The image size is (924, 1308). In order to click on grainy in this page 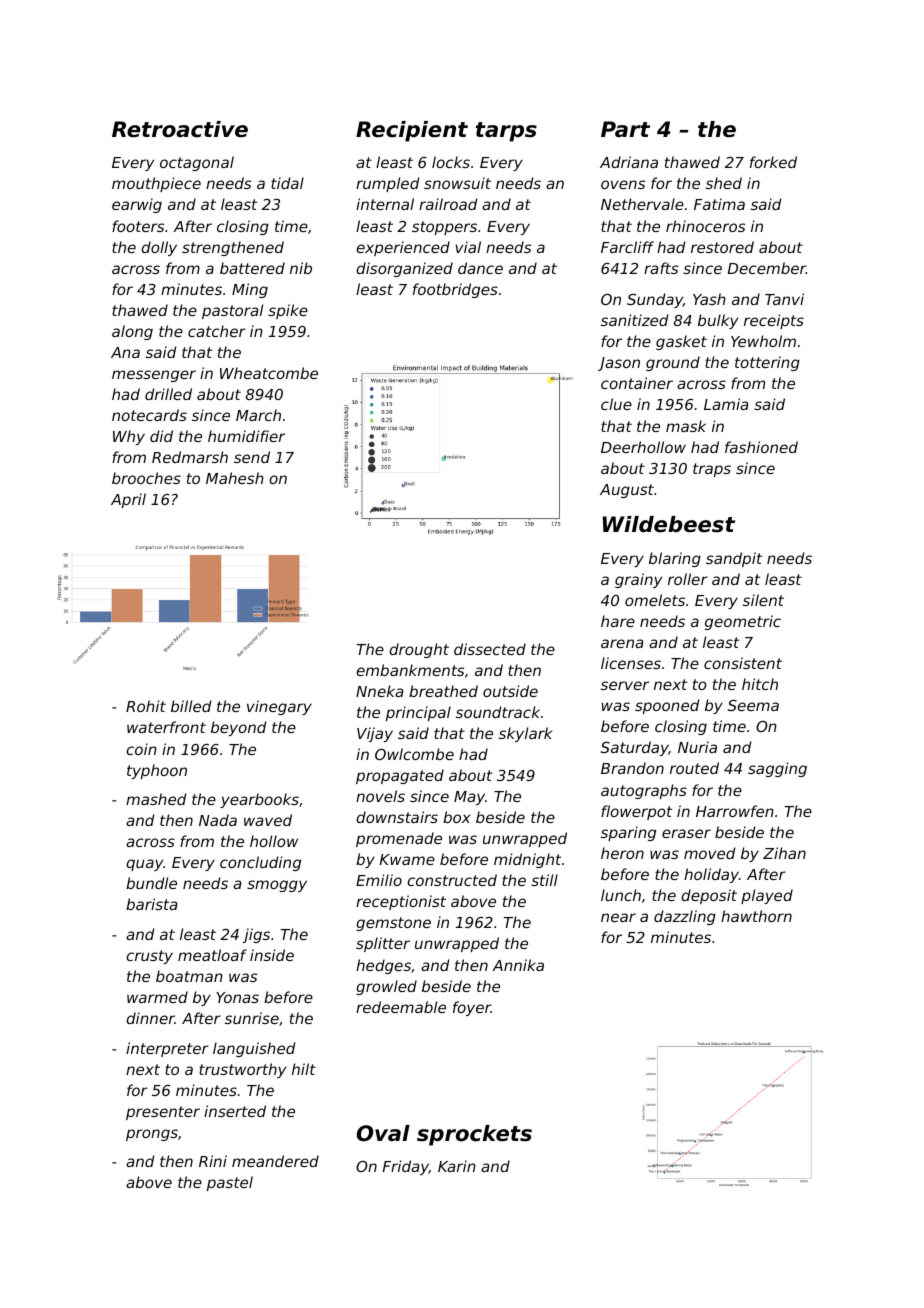, I will do `click(638, 580)`.
